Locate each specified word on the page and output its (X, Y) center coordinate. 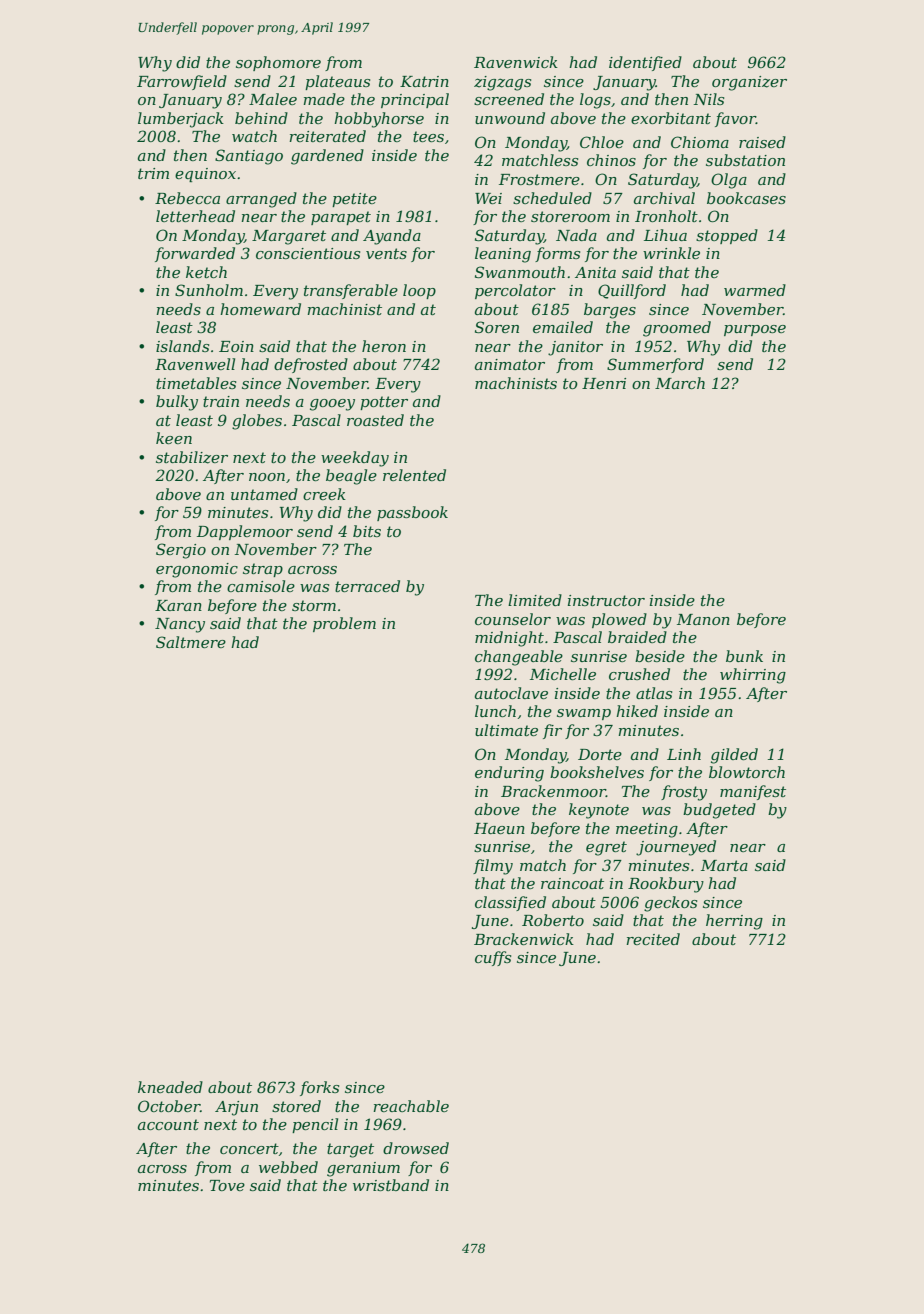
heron (384, 346)
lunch (495, 711)
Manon (703, 619)
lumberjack (181, 120)
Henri (604, 383)
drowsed (416, 1148)
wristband (391, 1185)
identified (645, 63)
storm (314, 605)
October (169, 1106)
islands (182, 346)
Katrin (424, 81)
